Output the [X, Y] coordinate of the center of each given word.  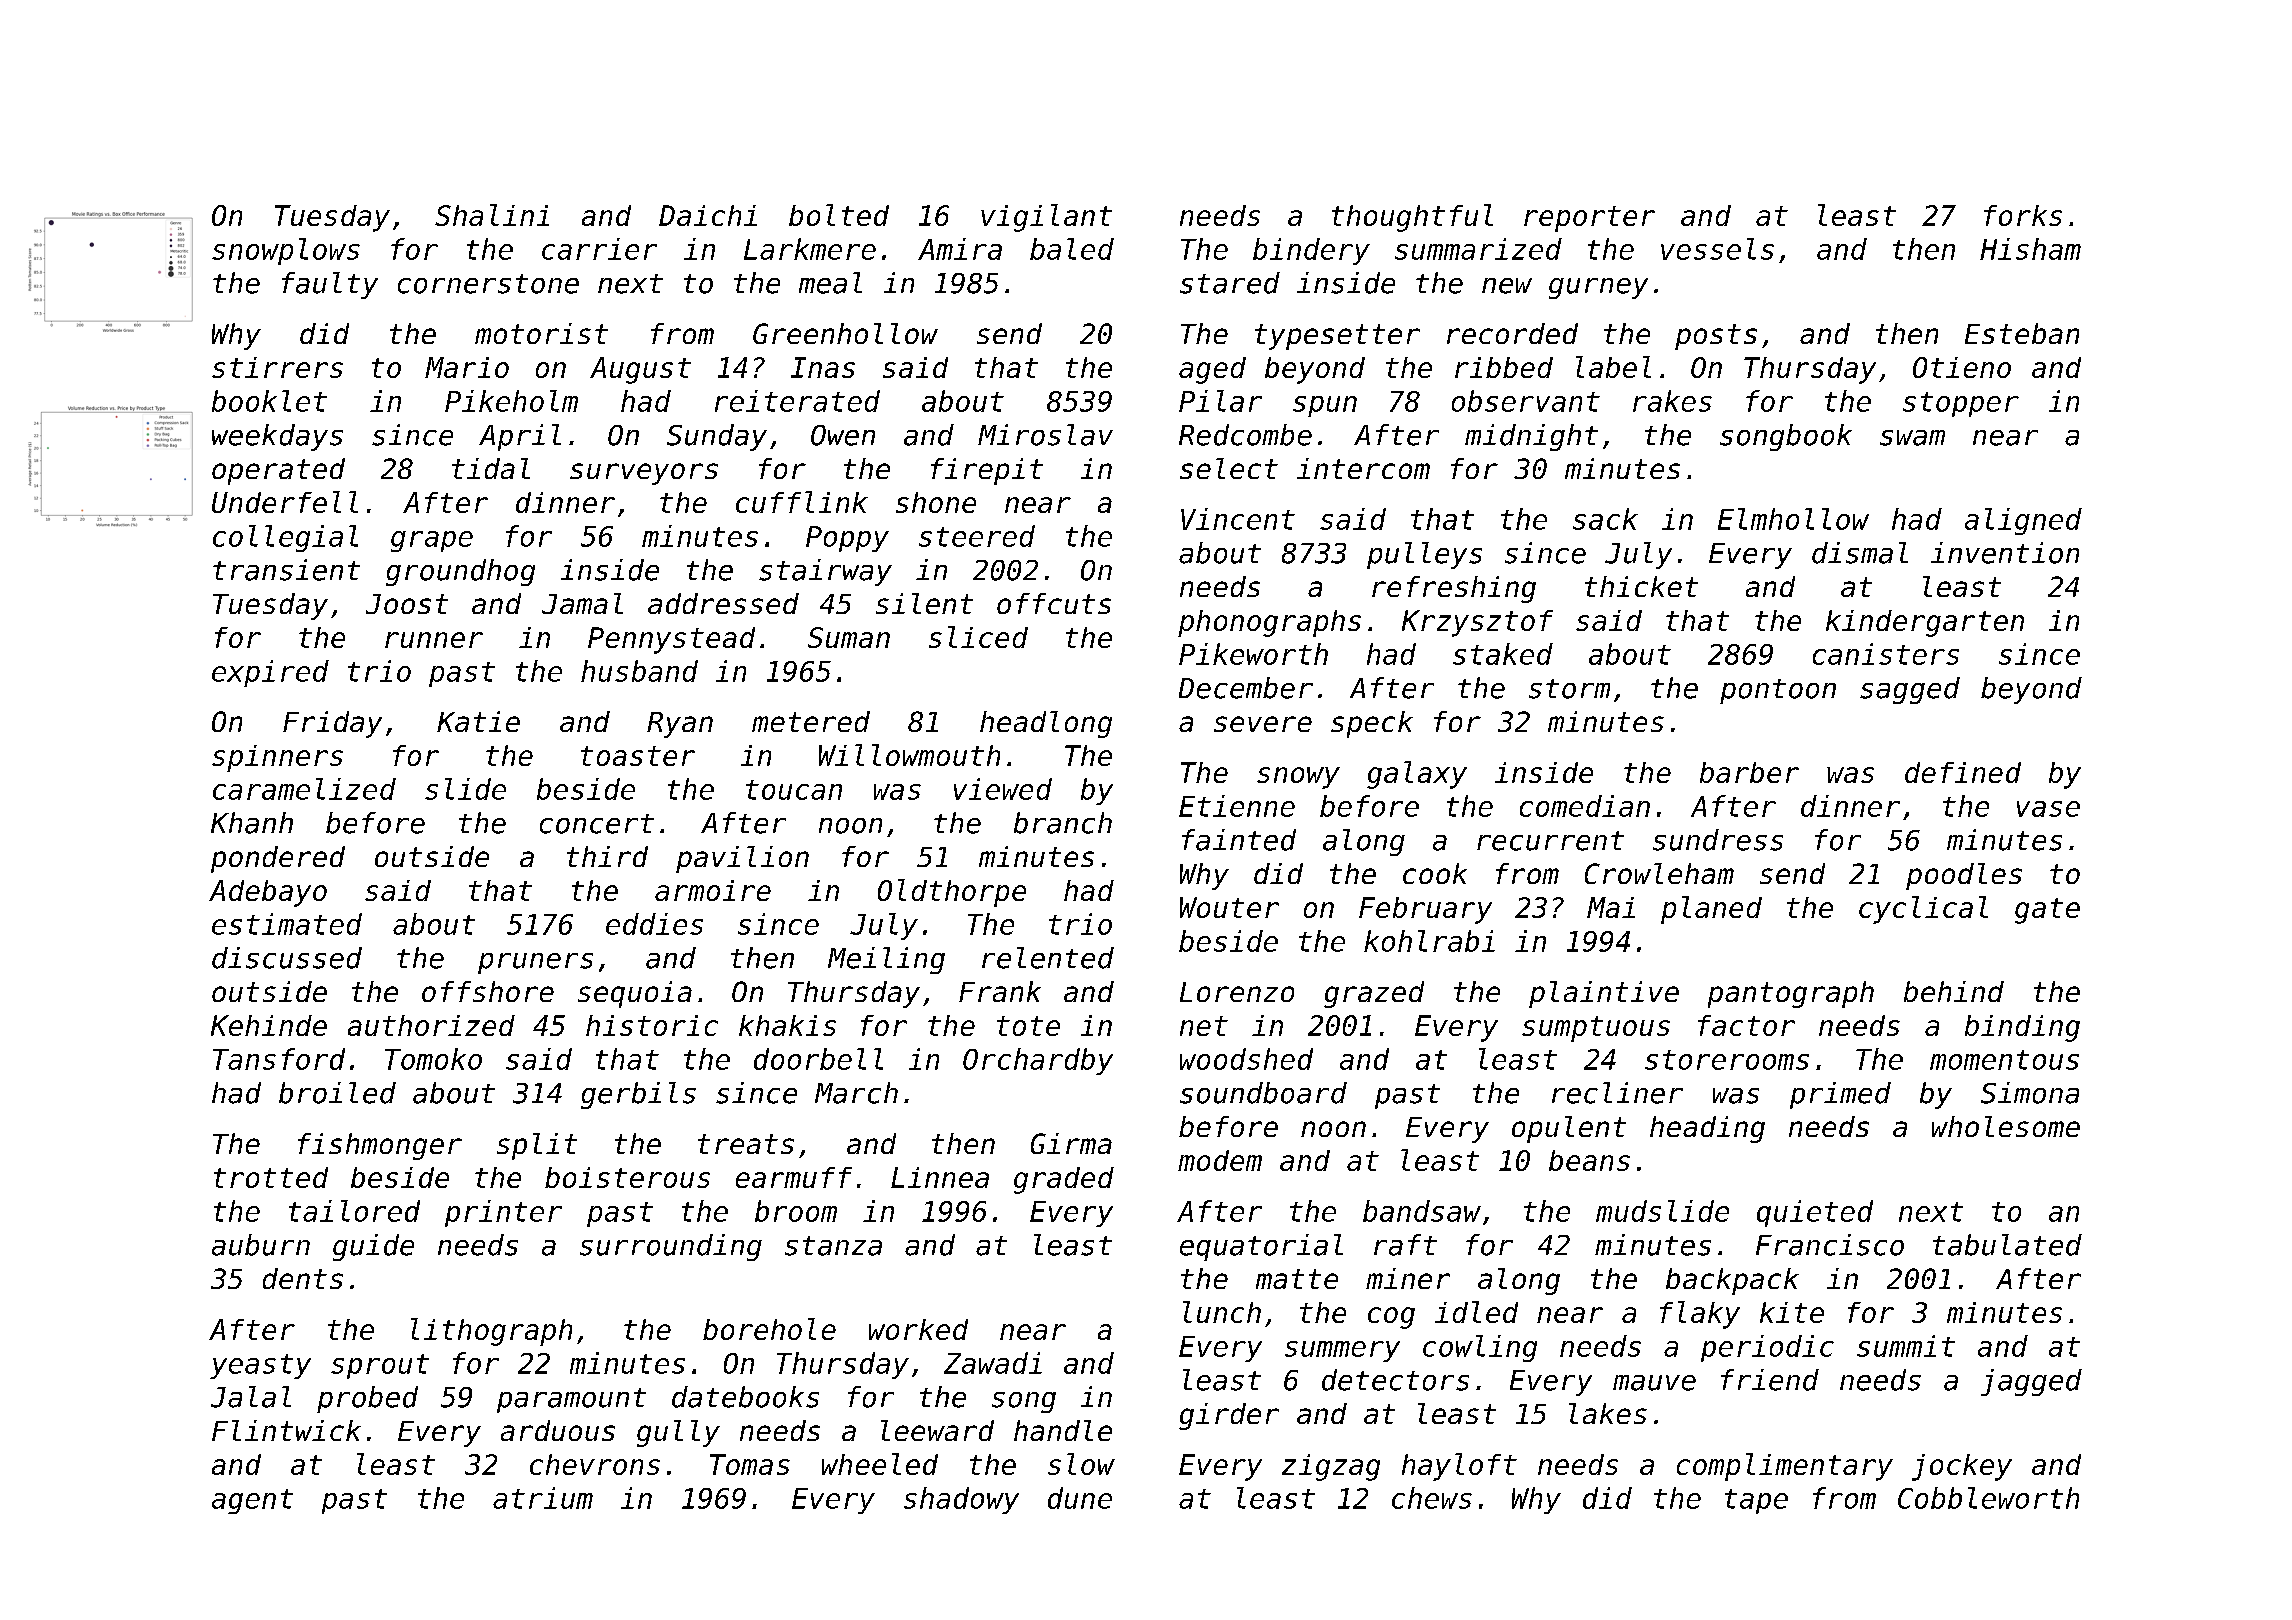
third [607, 856]
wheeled [880, 1464]
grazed [1374, 994]
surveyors [644, 474]
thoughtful [1412, 218]
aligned [2023, 521]
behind [1954, 991]
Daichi [708, 215]
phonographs [1269, 623]
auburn [261, 1245]
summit [1906, 1346]
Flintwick [286, 1430]
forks [2023, 215]
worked [918, 1329]
